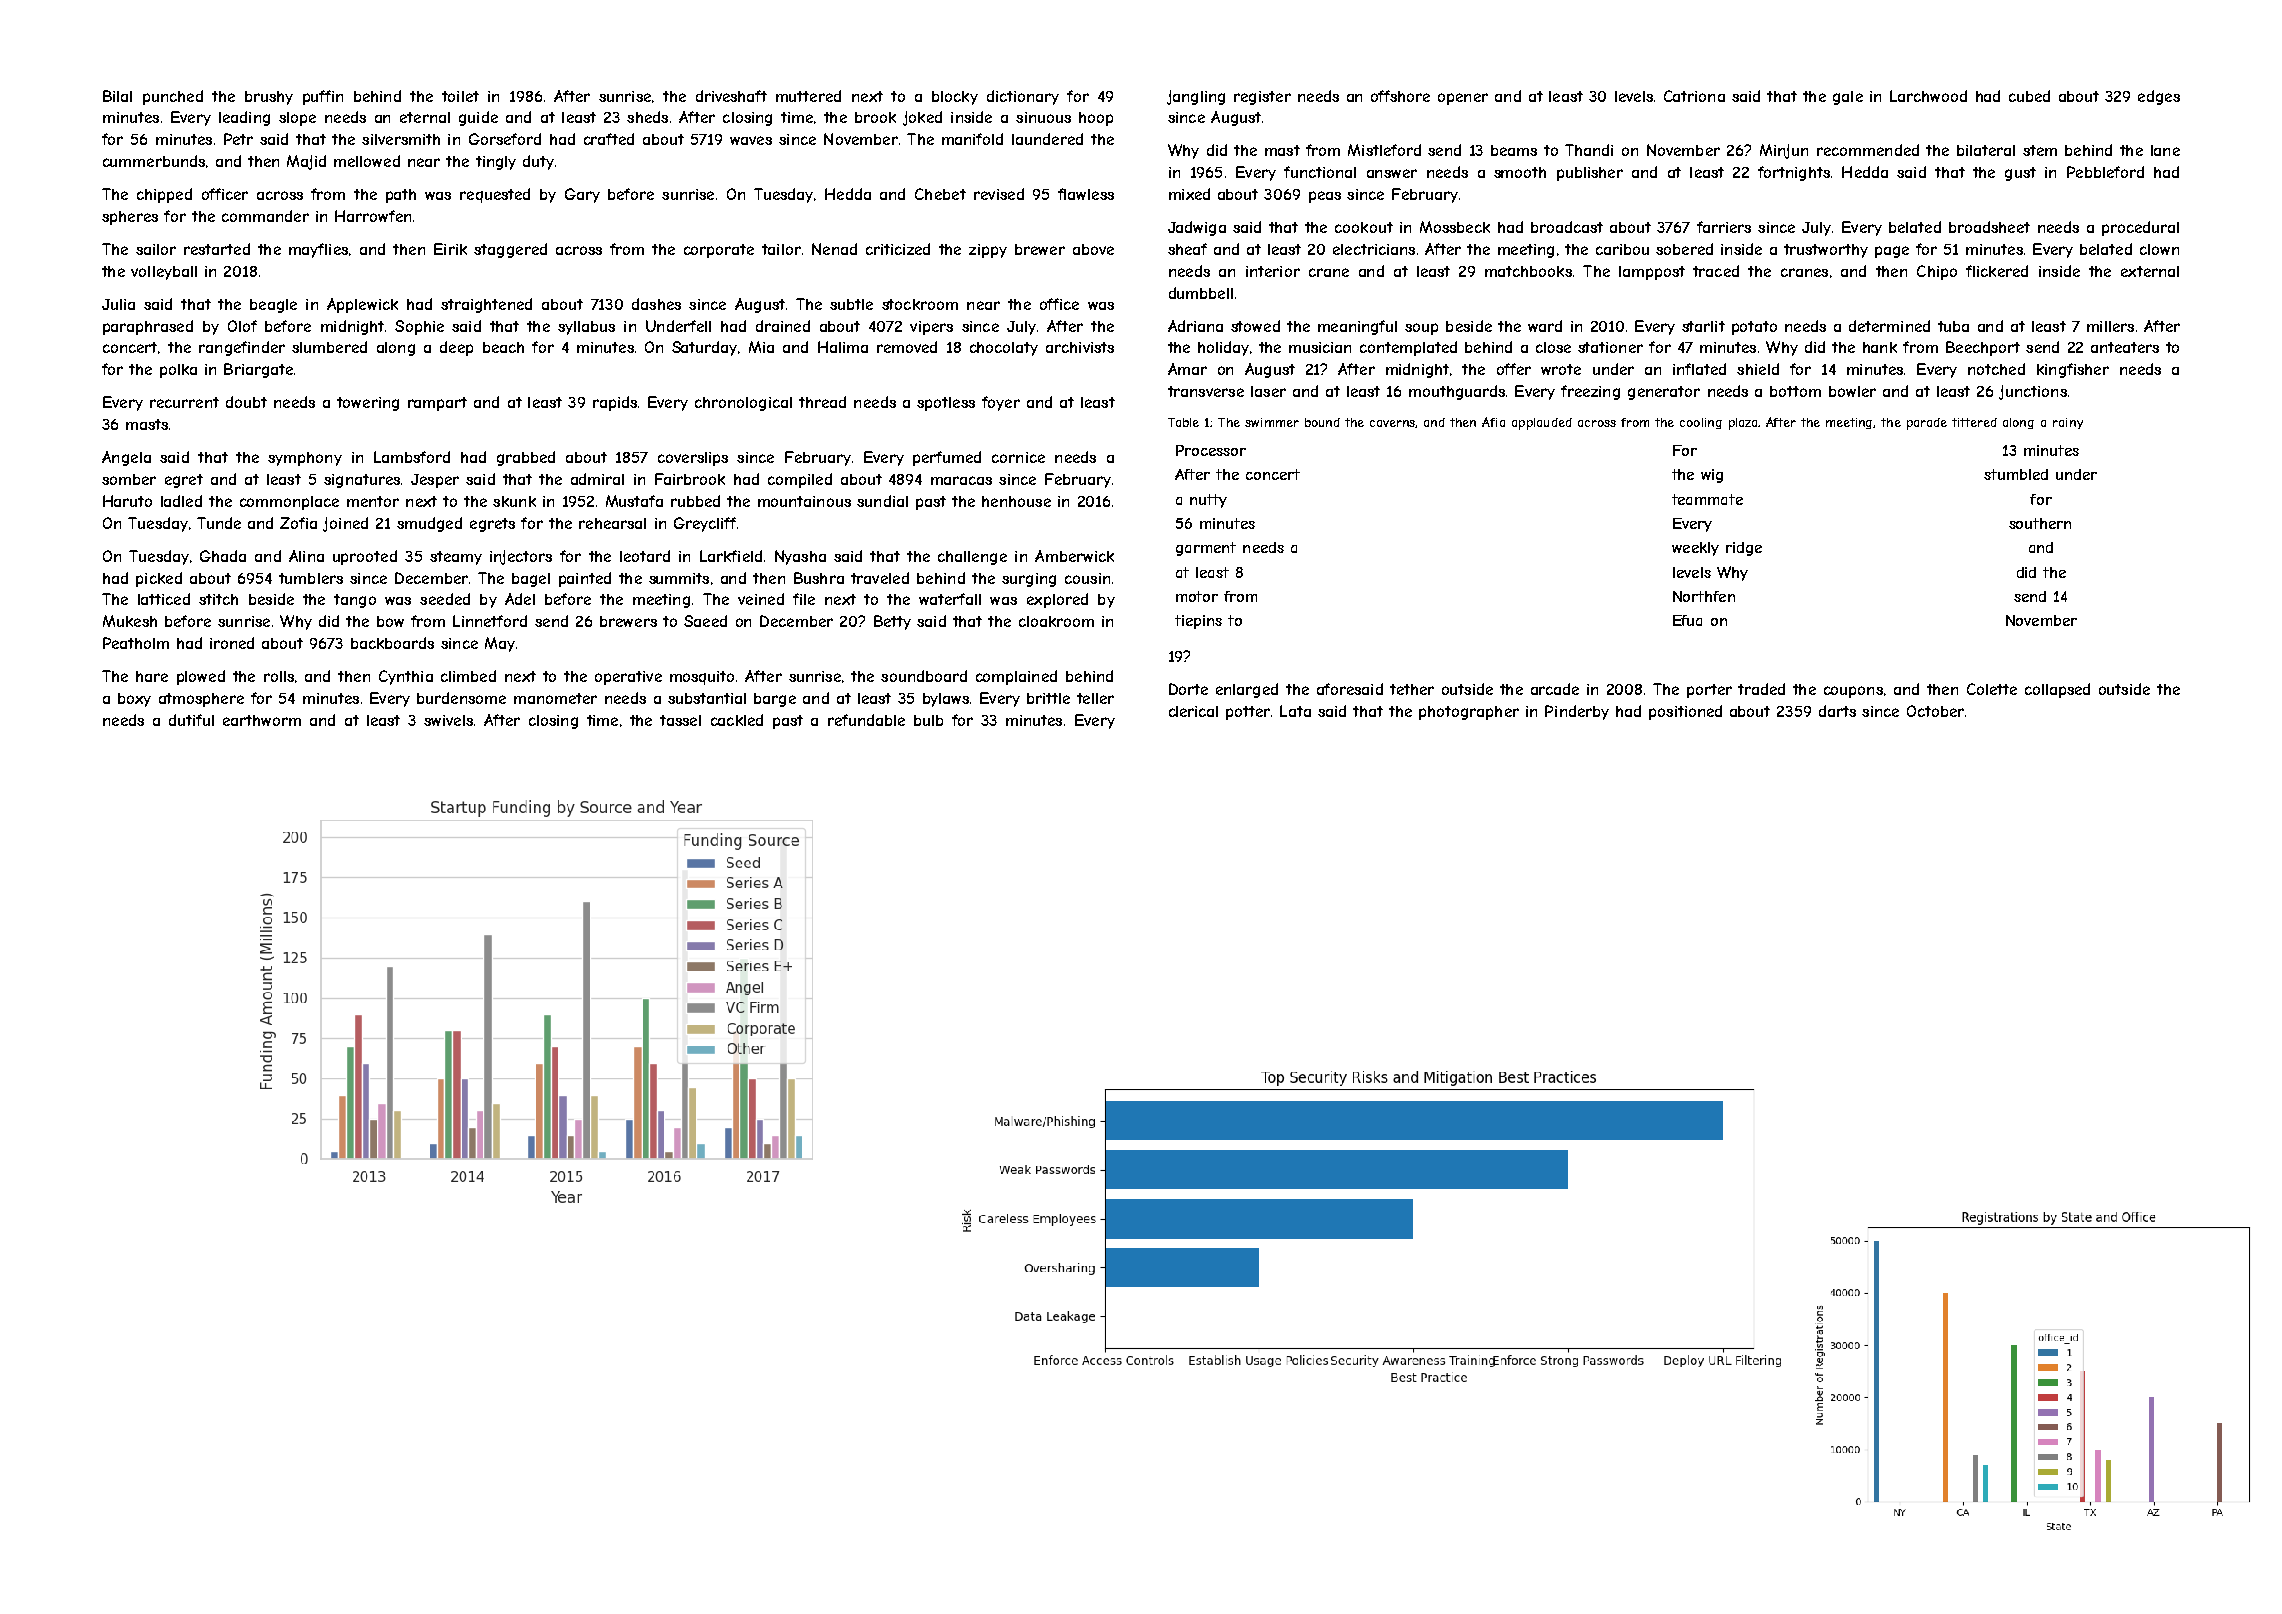 Image resolution: width=2282 pixels, height=1614 pixels. Describe the element at coordinates (159, 579) in the document. I see `picked` at that location.
